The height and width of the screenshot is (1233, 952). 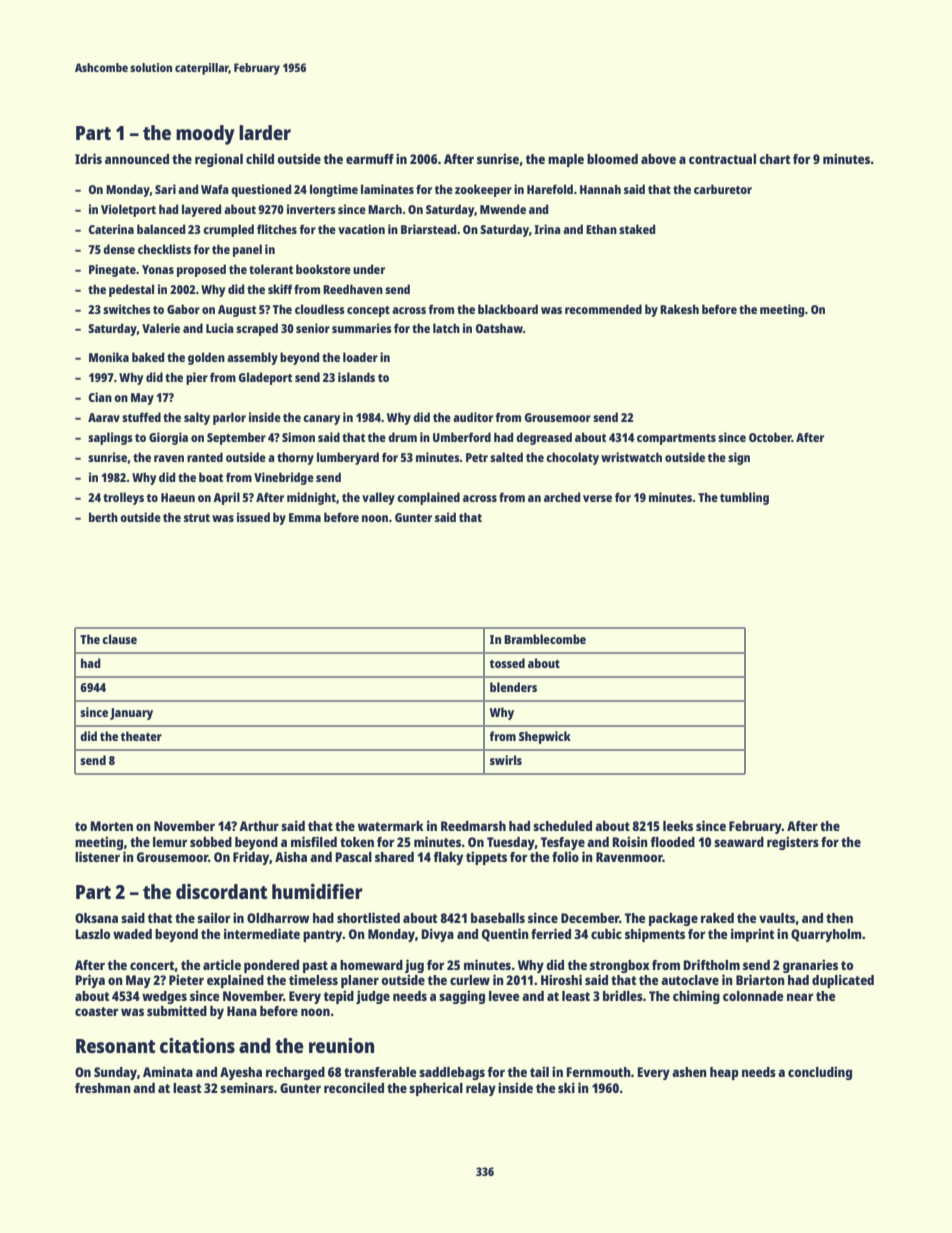 What do you see at coordinates (88, 158) in the screenshot?
I see `Idris` at bounding box center [88, 158].
